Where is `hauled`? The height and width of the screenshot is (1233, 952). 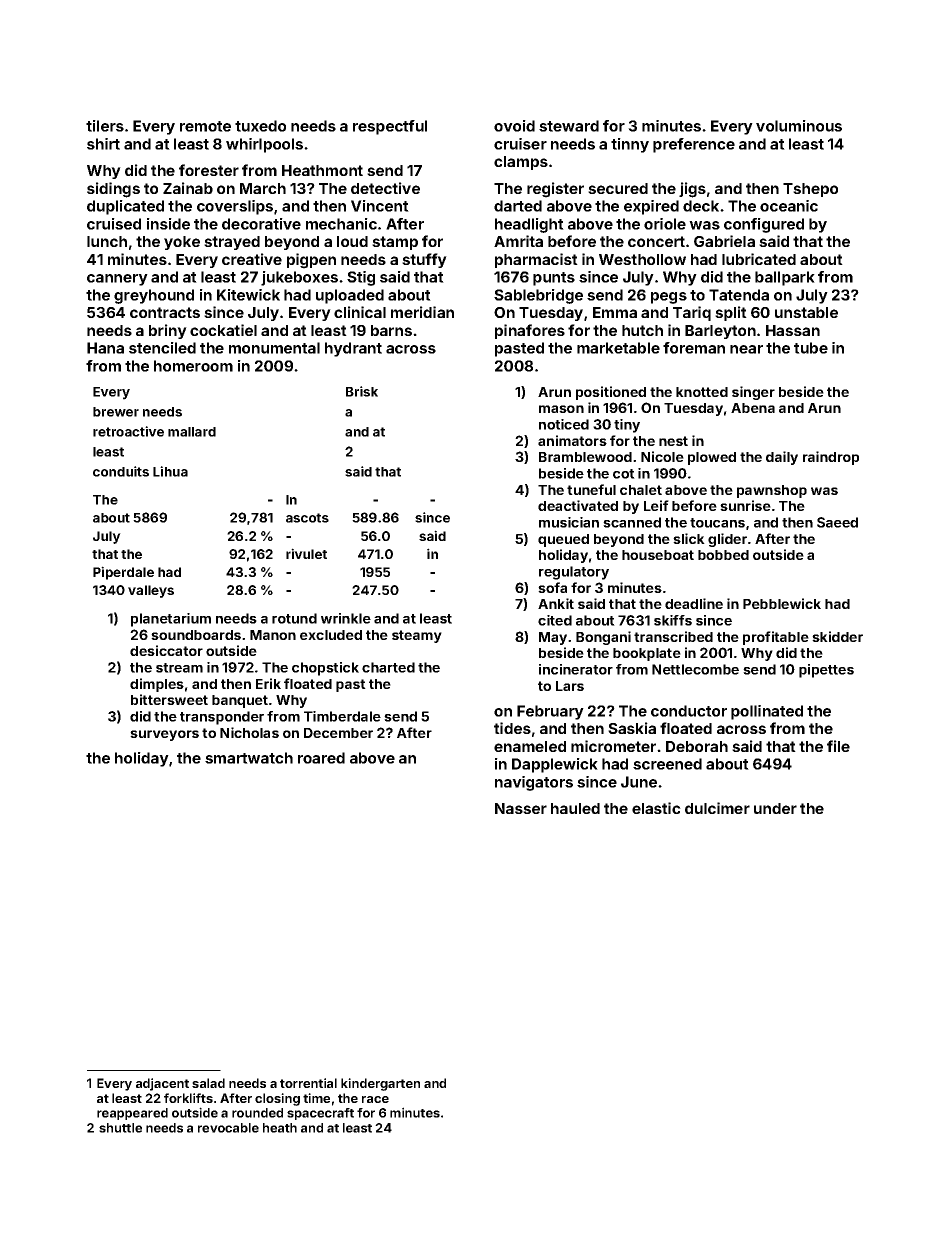 hauled is located at coordinates (575, 808).
